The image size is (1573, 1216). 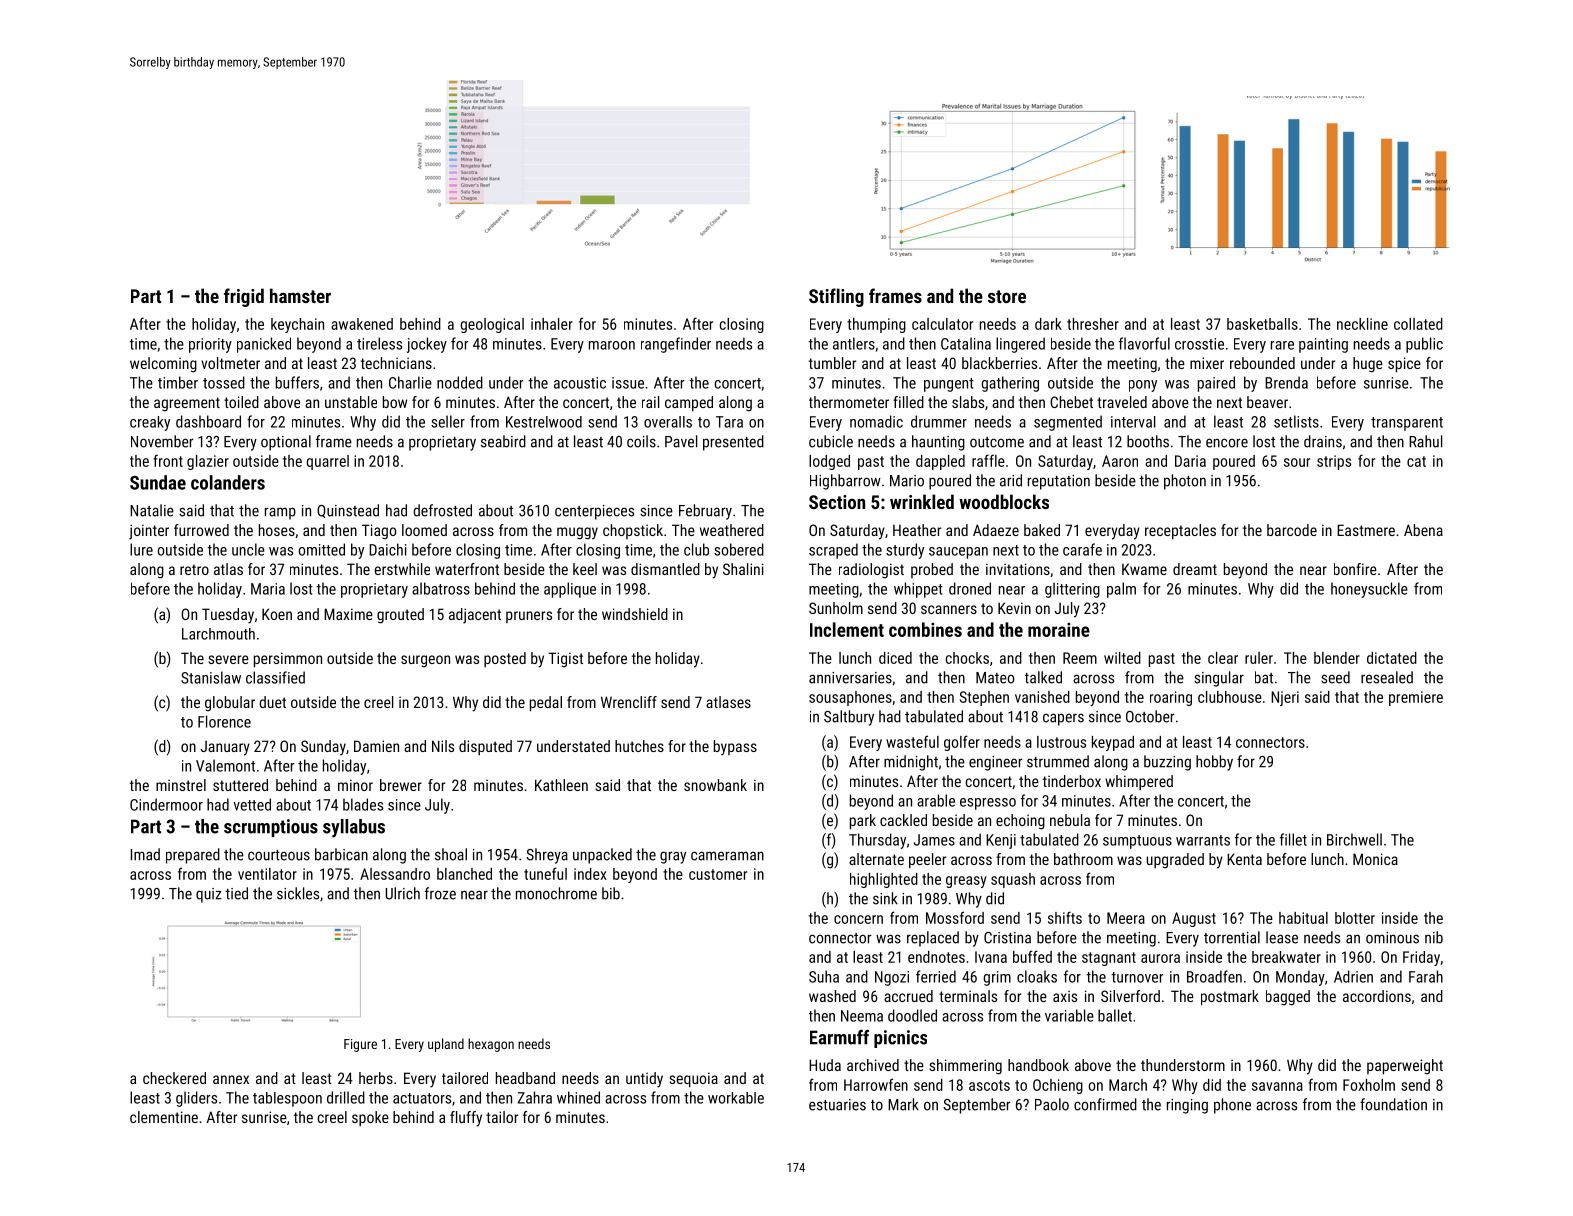 I want to click on checkered, so click(x=174, y=1078).
